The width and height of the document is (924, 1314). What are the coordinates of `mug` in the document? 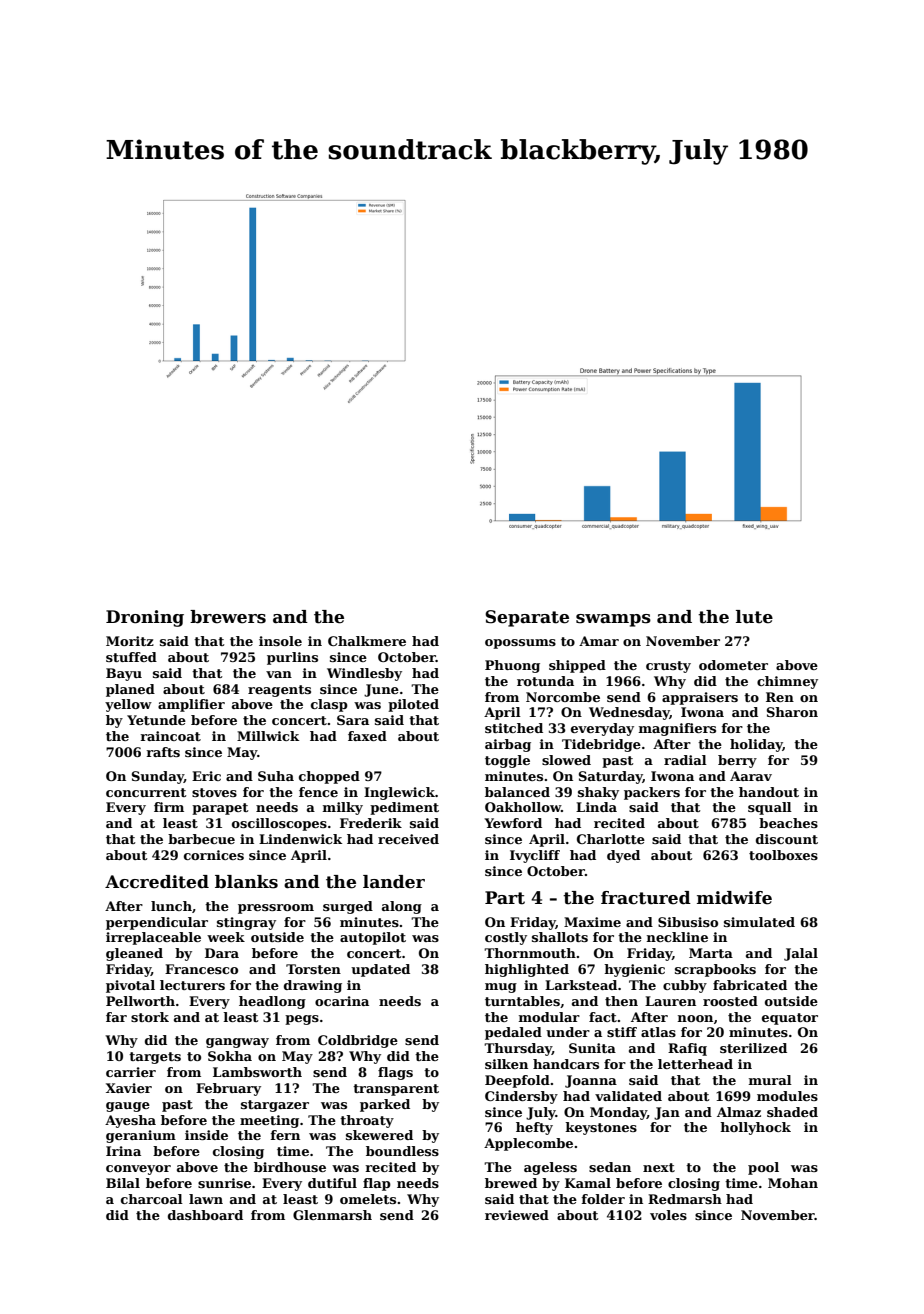 It's located at (501, 988).
